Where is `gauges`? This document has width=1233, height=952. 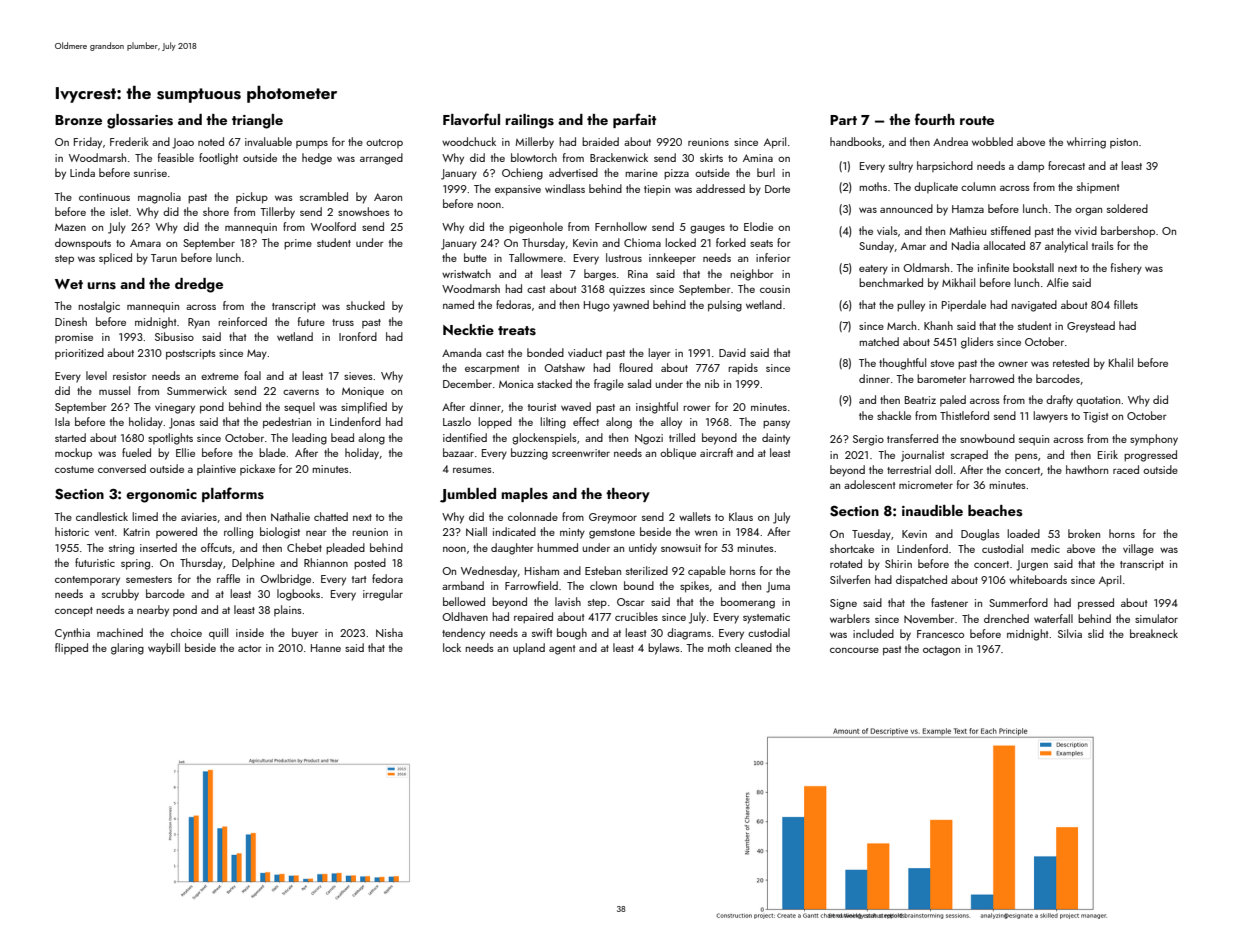 gauges is located at coordinates (707, 229).
